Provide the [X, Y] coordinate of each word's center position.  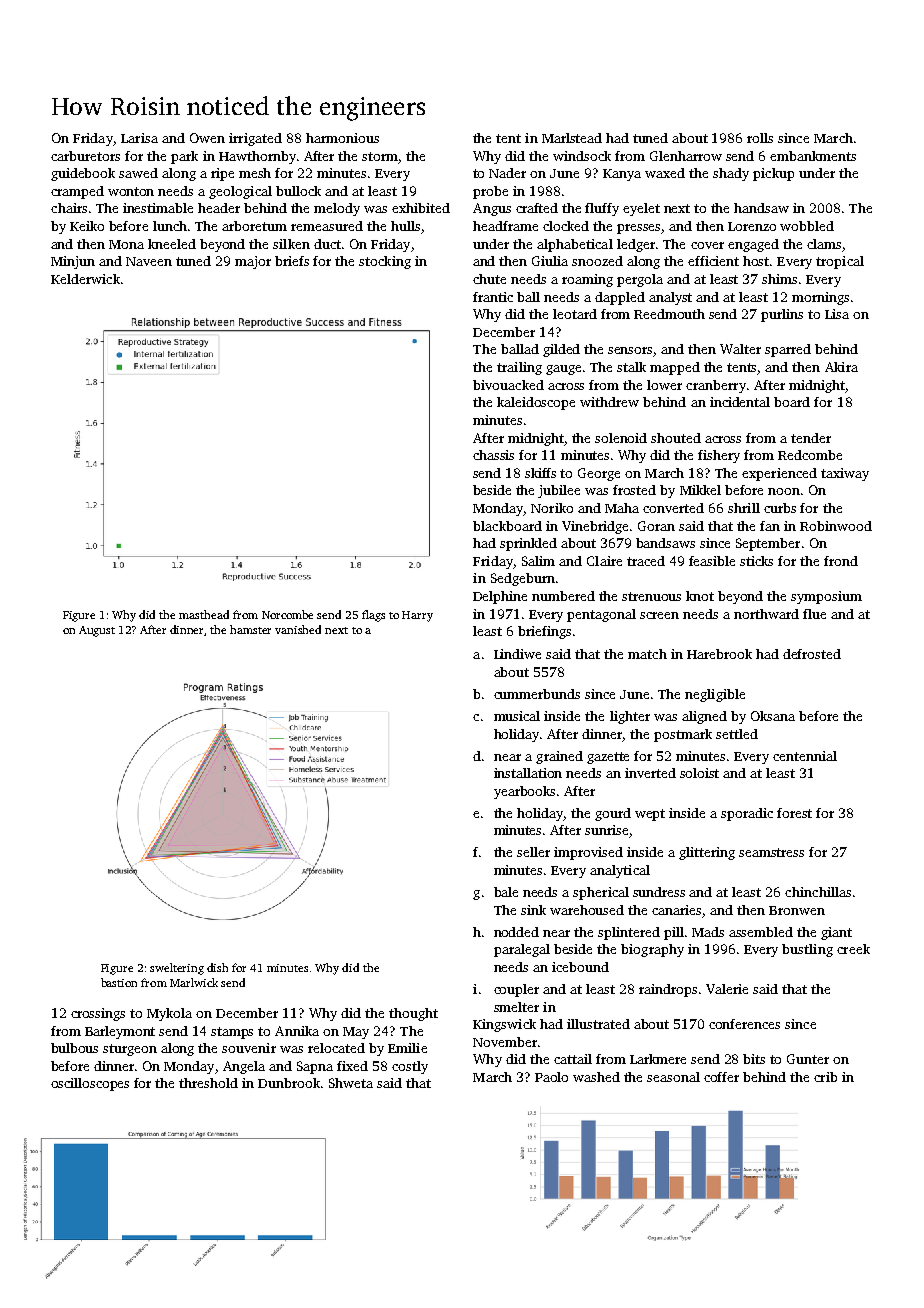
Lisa [837, 314]
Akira [841, 367]
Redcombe [810, 455]
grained [559, 757]
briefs [292, 261]
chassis [493, 455]
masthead [204, 614]
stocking [385, 262]
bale [506, 892]
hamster [250, 629]
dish [217, 967]
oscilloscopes [90, 1084]
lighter [630, 717]
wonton [131, 191]
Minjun [73, 262]
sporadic [747, 814]
